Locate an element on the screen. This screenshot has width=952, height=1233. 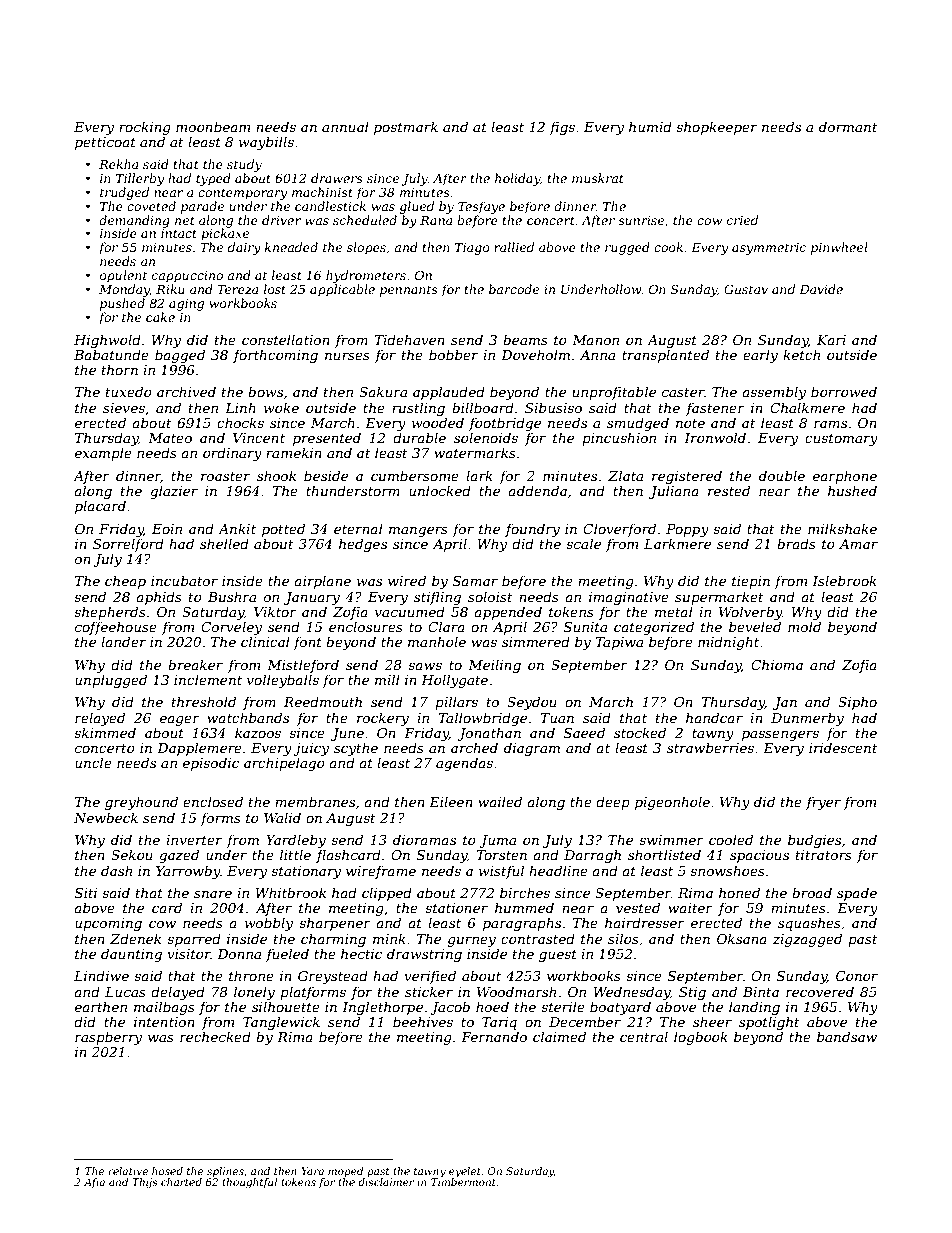
stocked is located at coordinates (640, 732).
